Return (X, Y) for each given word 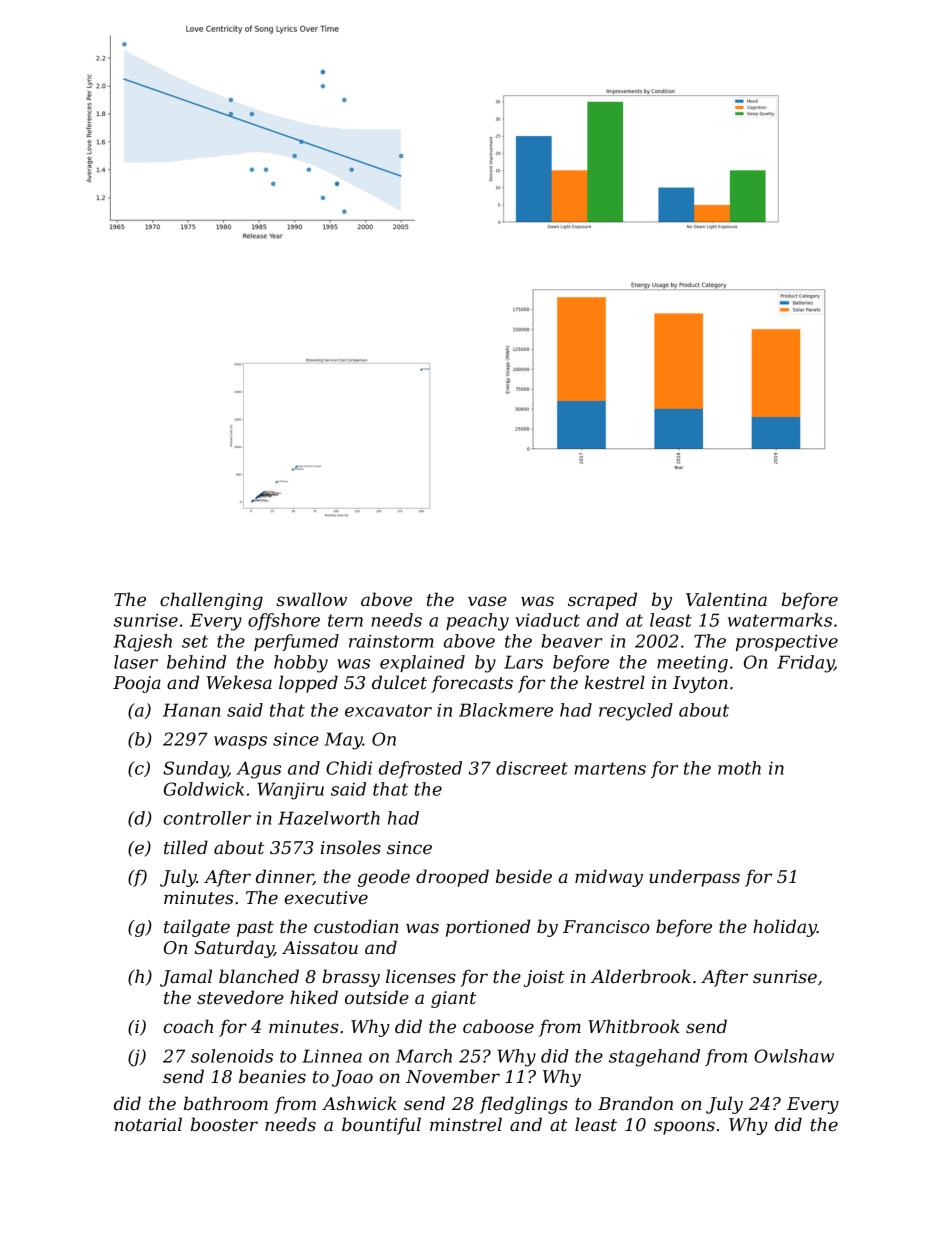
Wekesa (239, 682)
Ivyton (700, 684)
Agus (259, 770)
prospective (787, 642)
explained (422, 663)
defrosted (420, 769)
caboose (498, 1026)
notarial (148, 1124)
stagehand (654, 1058)
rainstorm (391, 641)
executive (326, 898)
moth (739, 768)
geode (383, 878)
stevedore (240, 997)
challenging (211, 601)
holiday (785, 928)
